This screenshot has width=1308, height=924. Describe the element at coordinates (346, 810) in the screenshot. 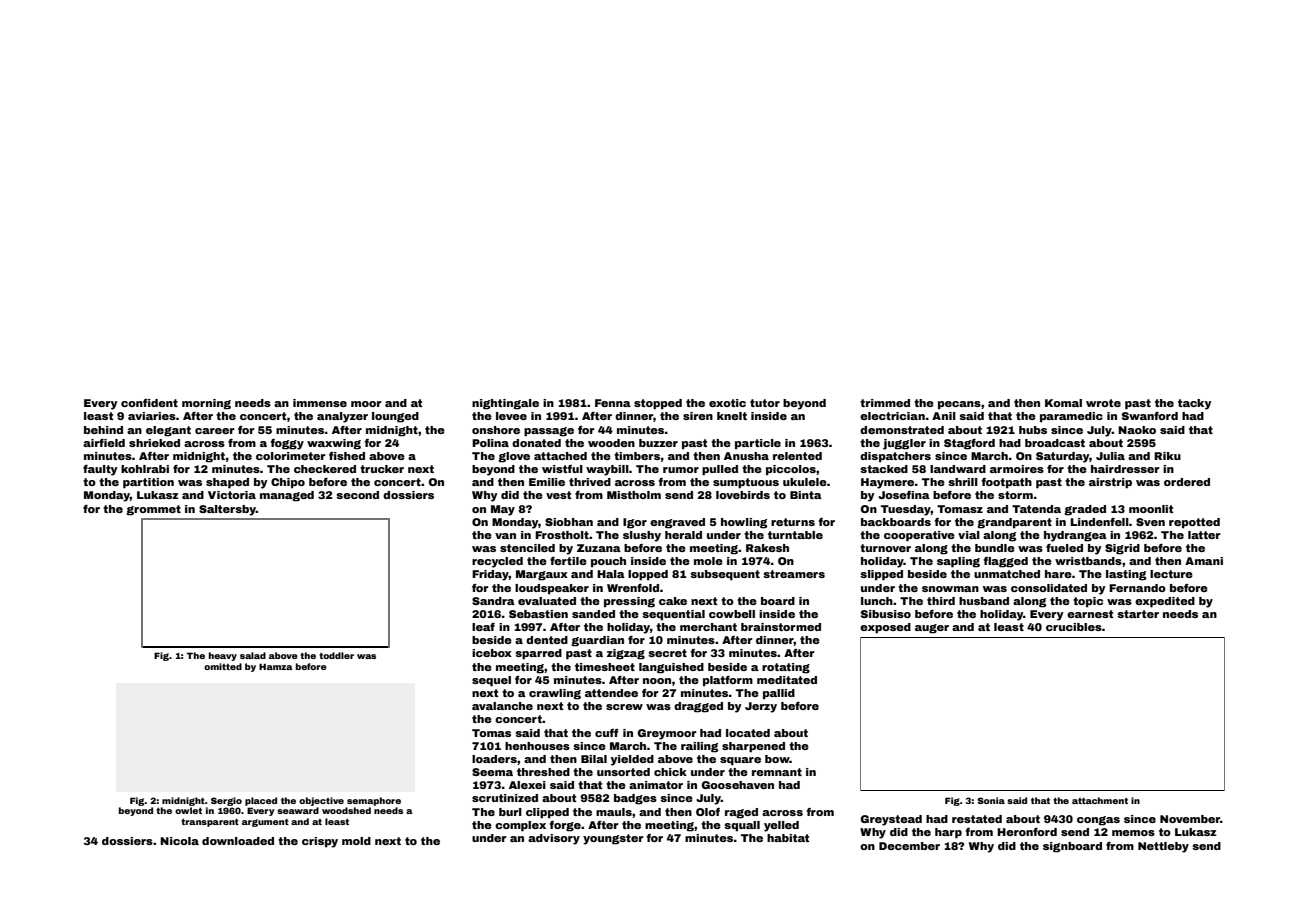

I see `woodshed` at that location.
